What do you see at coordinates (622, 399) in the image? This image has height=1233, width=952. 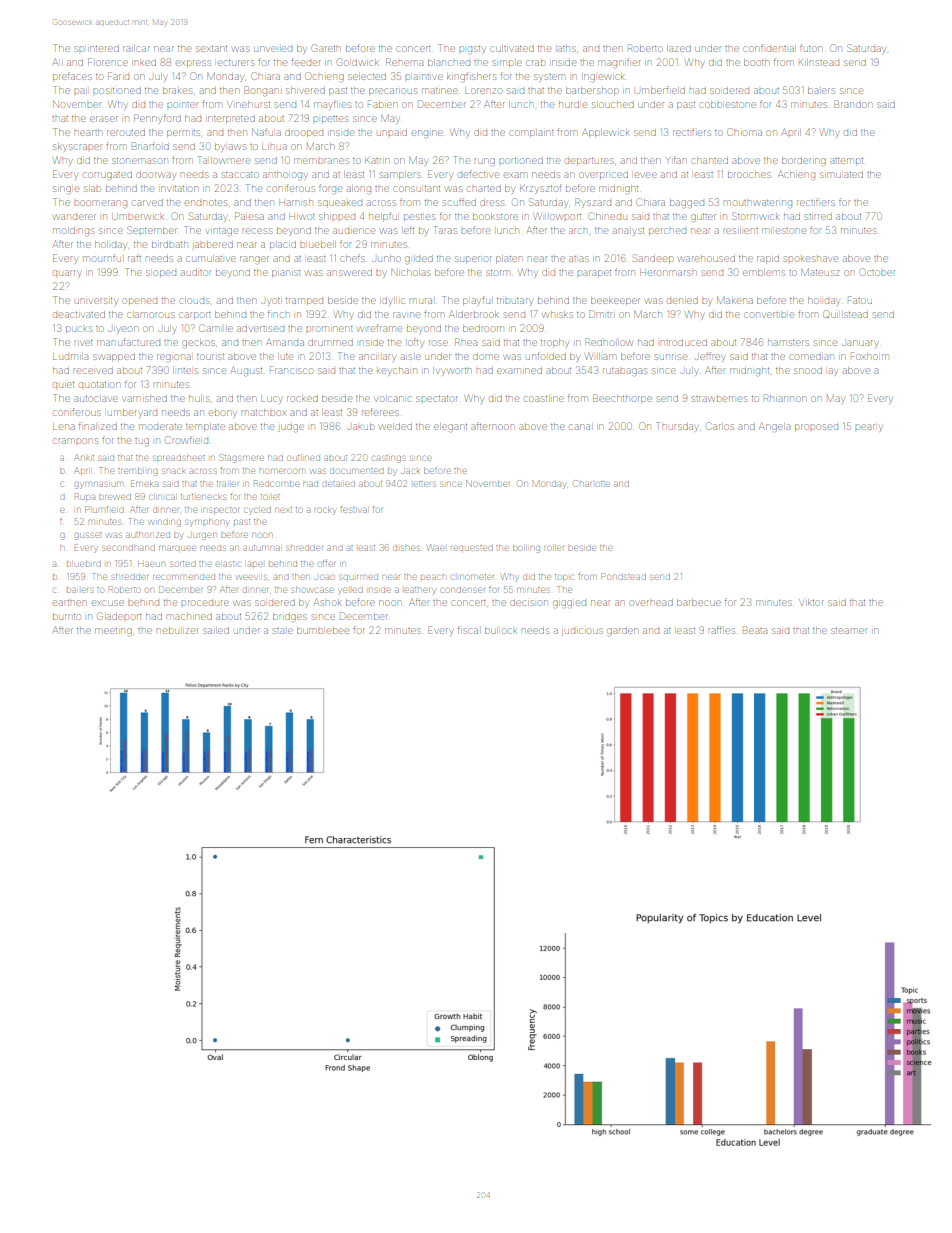 I see `Beechthorpe` at bounding box center [622, 399].
